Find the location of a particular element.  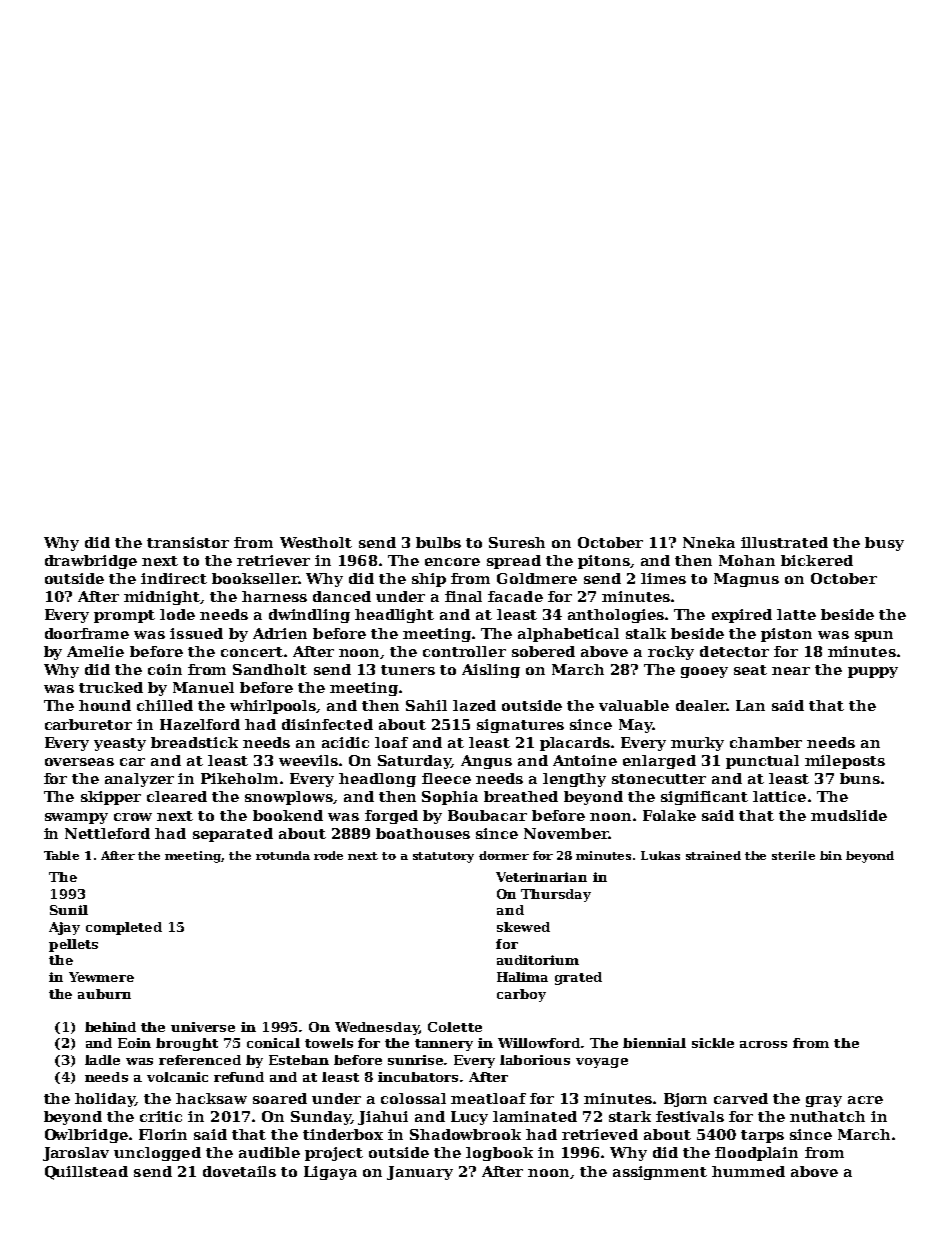

auditorium is located at coordinates (538, 960).
